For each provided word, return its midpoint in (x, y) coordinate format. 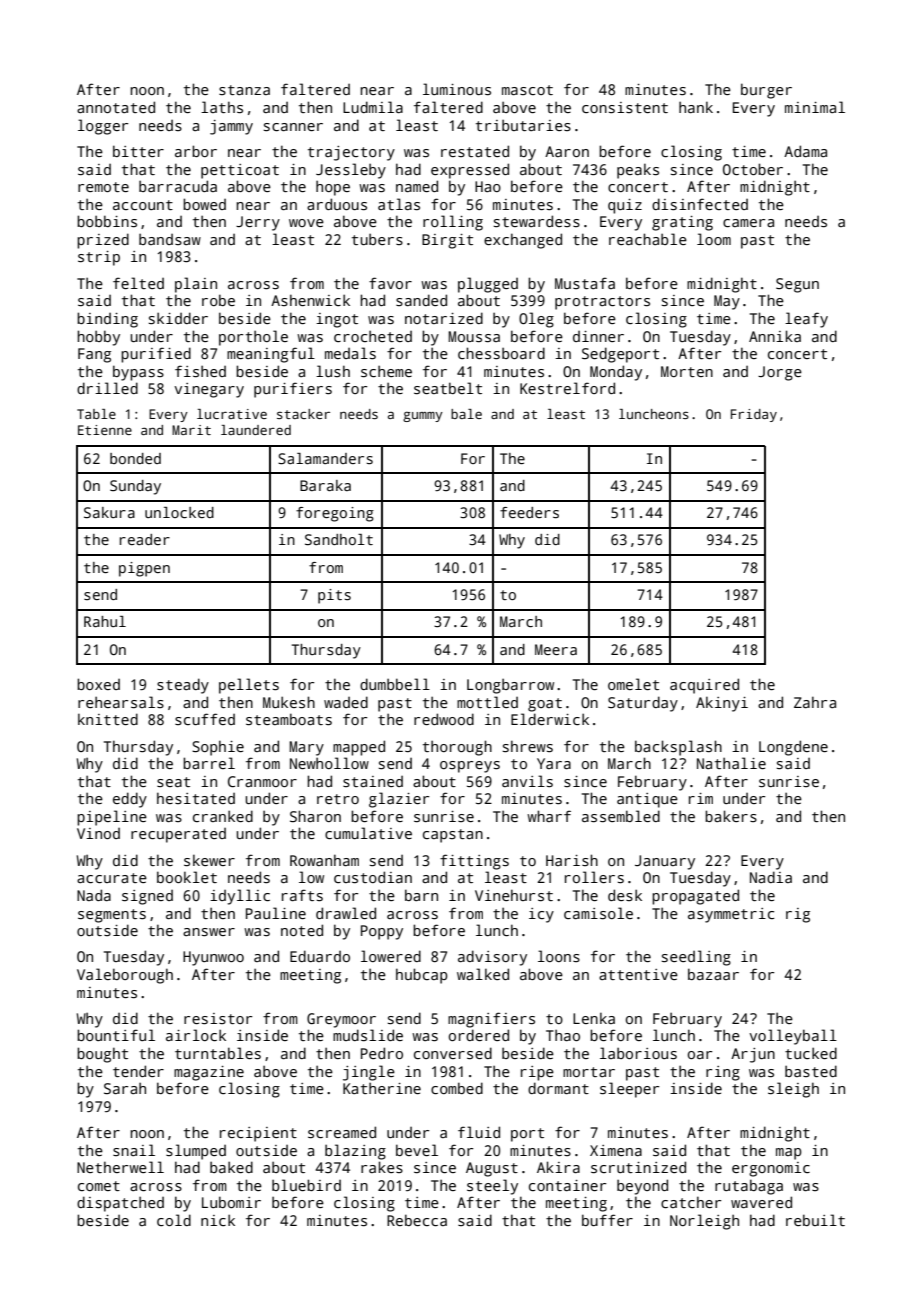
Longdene (793, 748)
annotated (116, 107)
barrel (209, 763)
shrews (528, 746)
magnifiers (491, 1020)
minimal (815, 107)
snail (134, 1150)
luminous (457, 89)
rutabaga (749, 1187)
